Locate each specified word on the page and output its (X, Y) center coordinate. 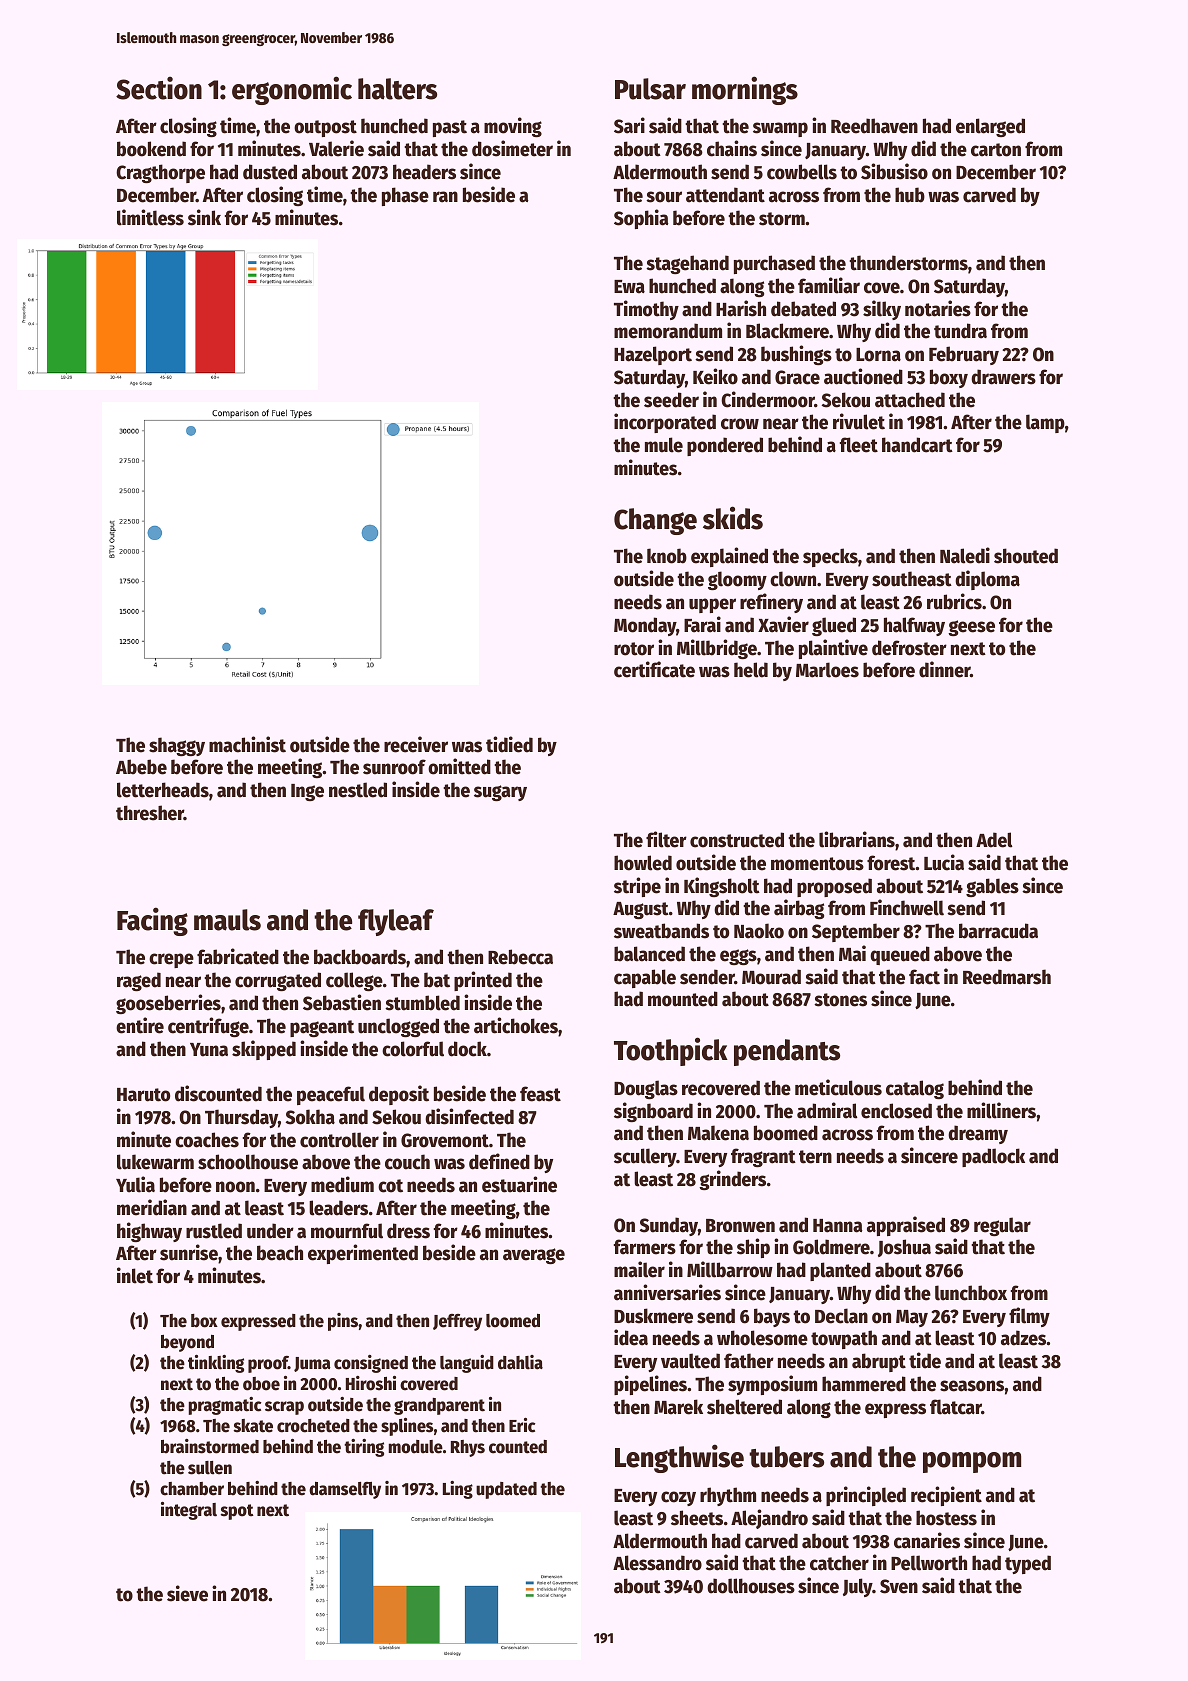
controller (339, 1140)
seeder (671, 400)
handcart (917, 445)
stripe (637, 887)
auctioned (863, 376)
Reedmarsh (1007, 977)
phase (405, 196)
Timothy (646, 310)
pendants (787, 1052)
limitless (150, 217)
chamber (192, 1489)
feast (540, 1094)
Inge (307, 792)
